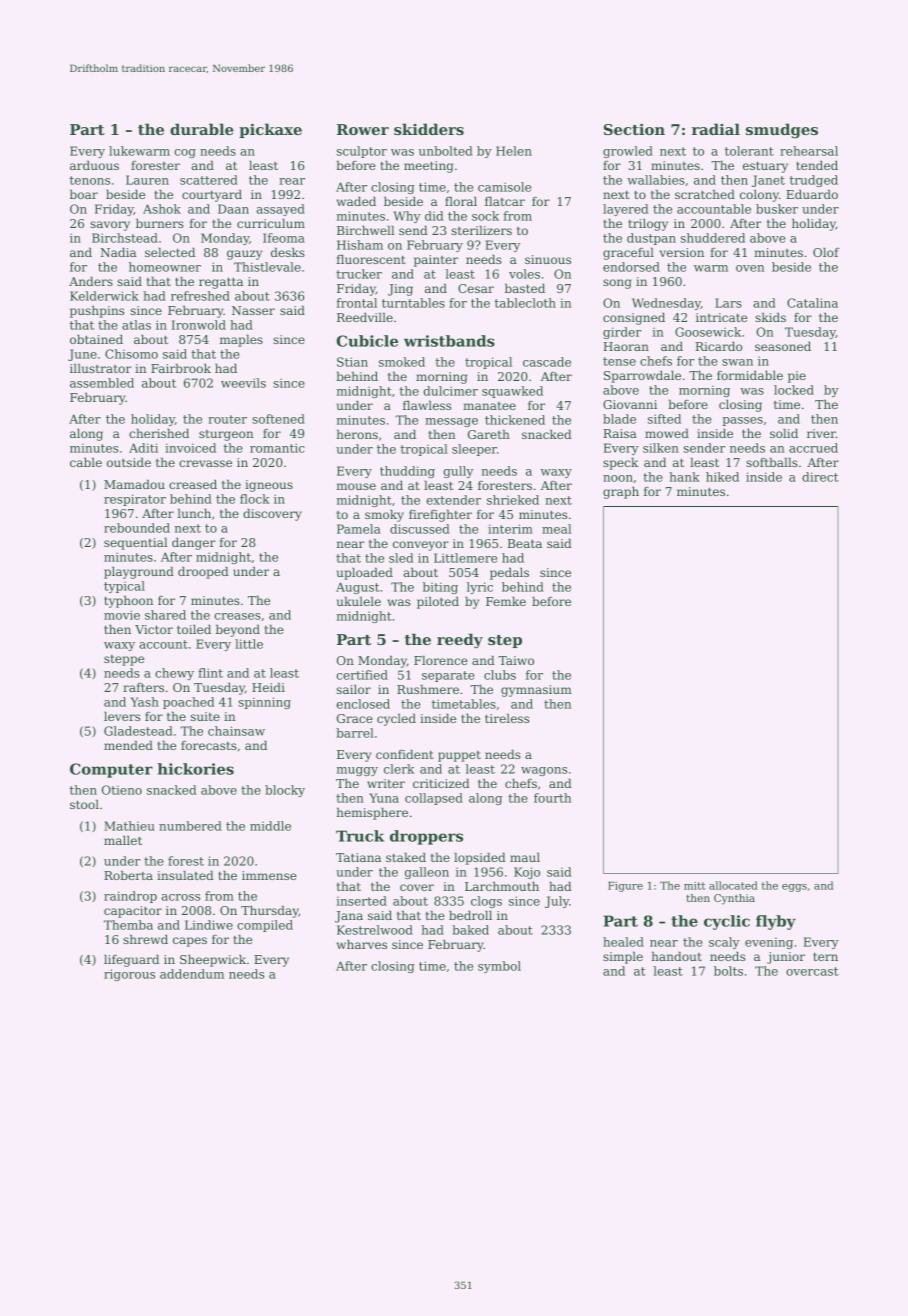  Describe the element at coordinates (363, 129) in the screenshot. I see `Rower` at that location.
